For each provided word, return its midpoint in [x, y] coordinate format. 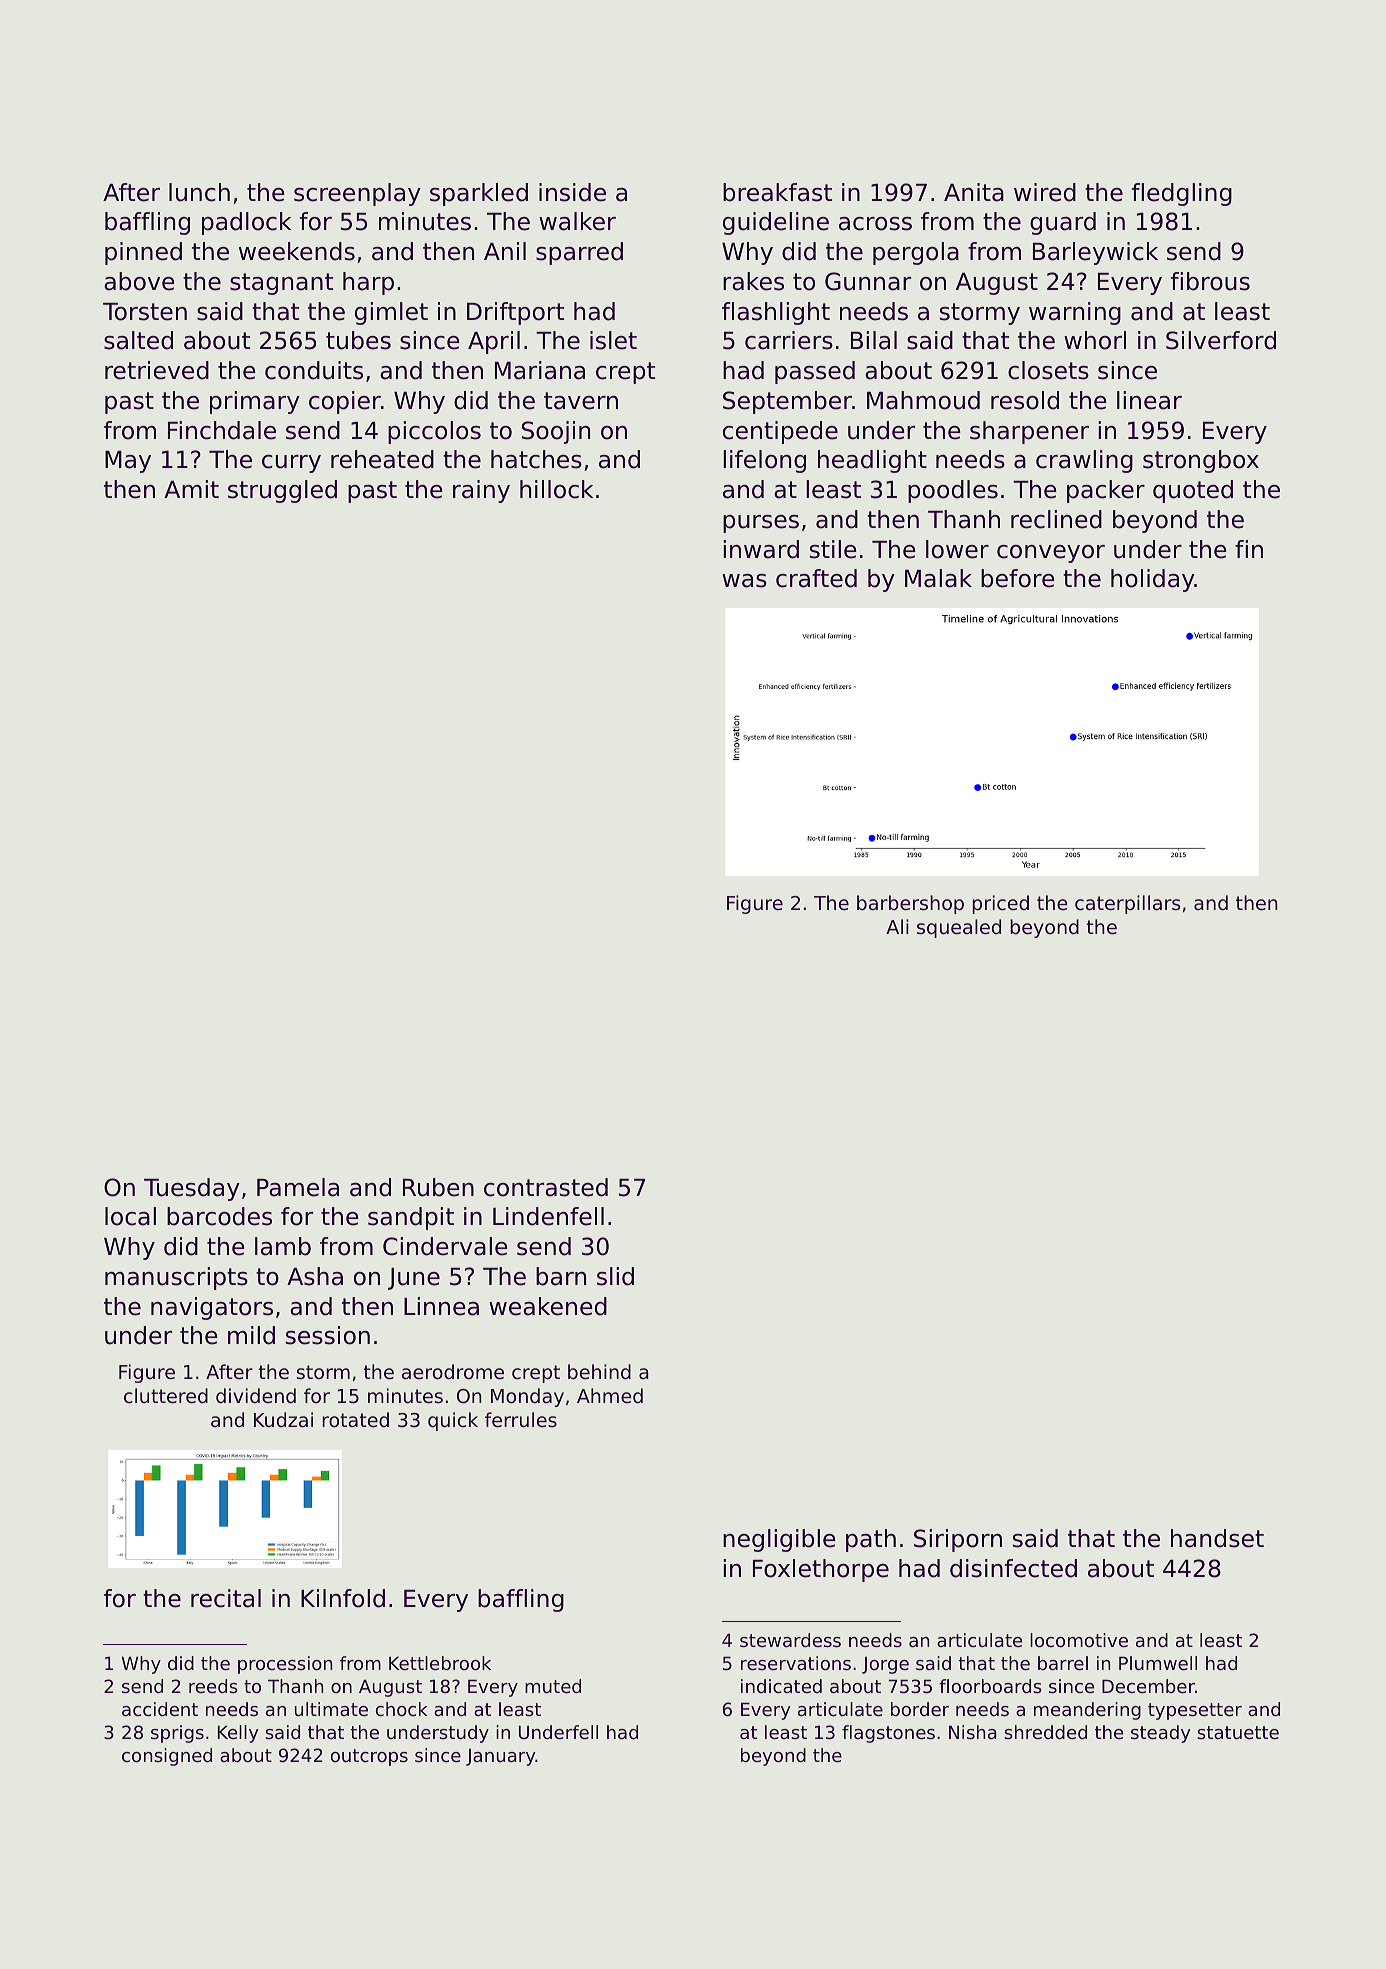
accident [160, 1709]
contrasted [546, 1187]
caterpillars [1127, 904]
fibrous [1210, 281]
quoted [1193, 491]
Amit [191, 489]
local [130, 1216]
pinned [143, 253]
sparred [579, 253]
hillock [556, 489]
